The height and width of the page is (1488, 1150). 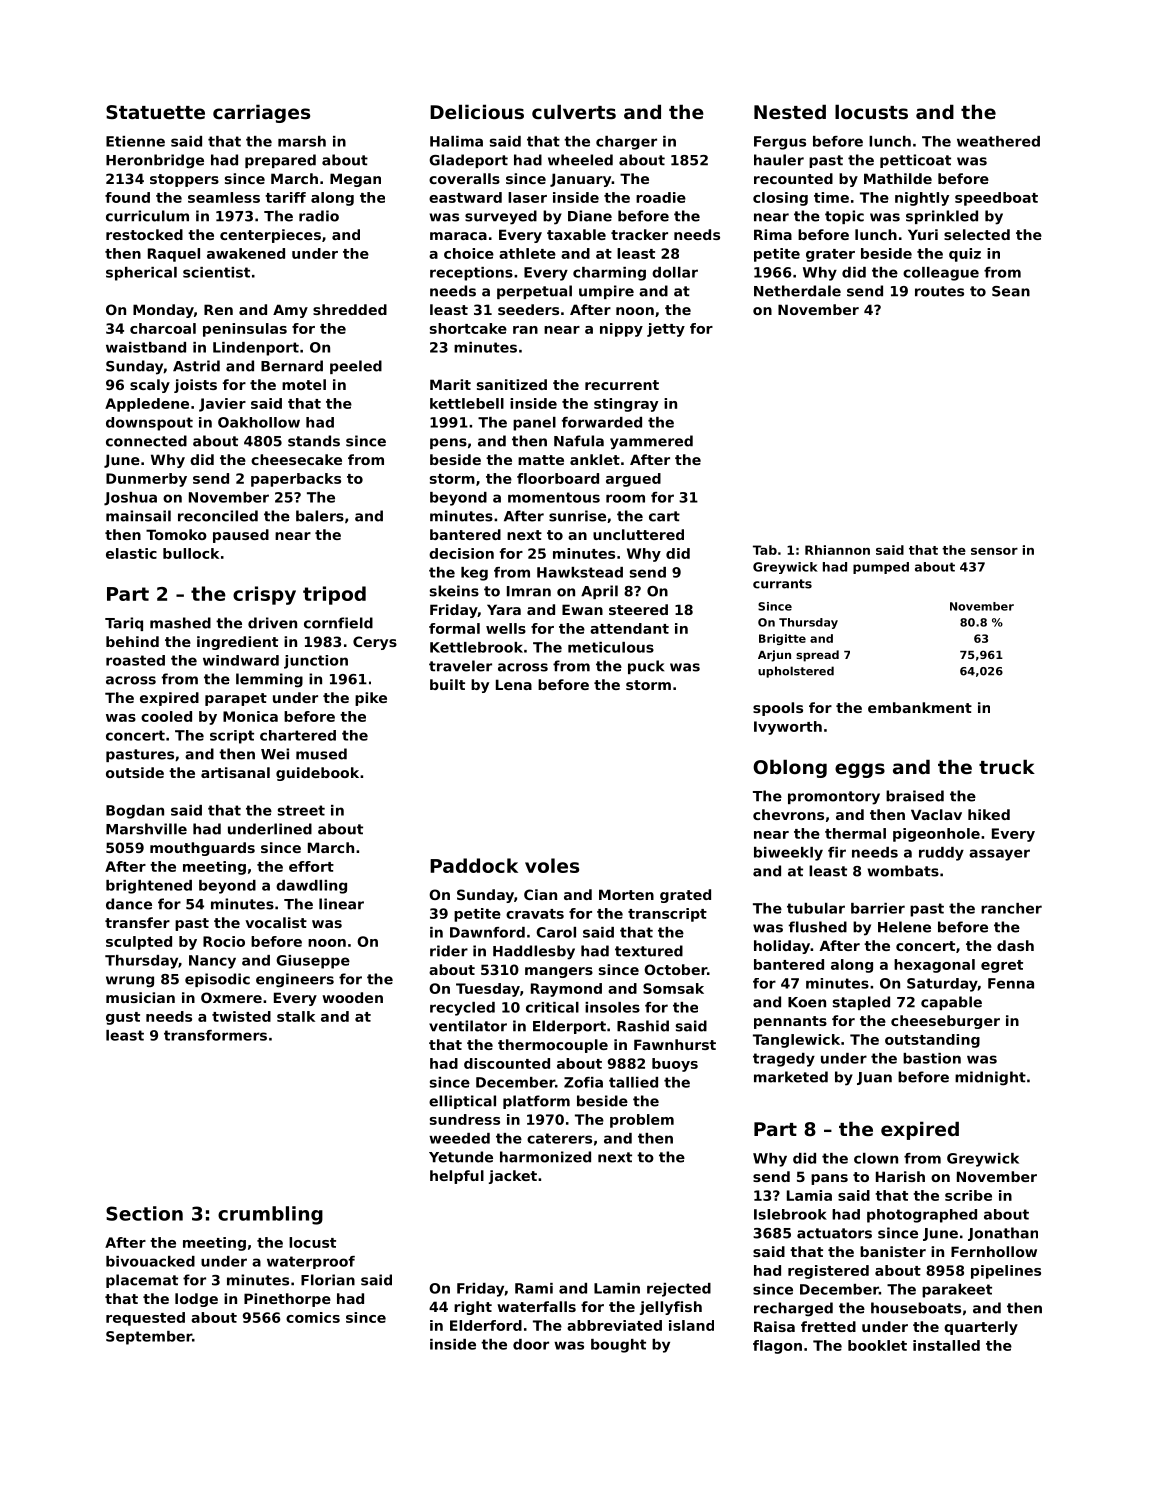 What do you see at coordinates (580, 572) in the page?
I see `Hawkstead` at bounding box center [580, 572].
